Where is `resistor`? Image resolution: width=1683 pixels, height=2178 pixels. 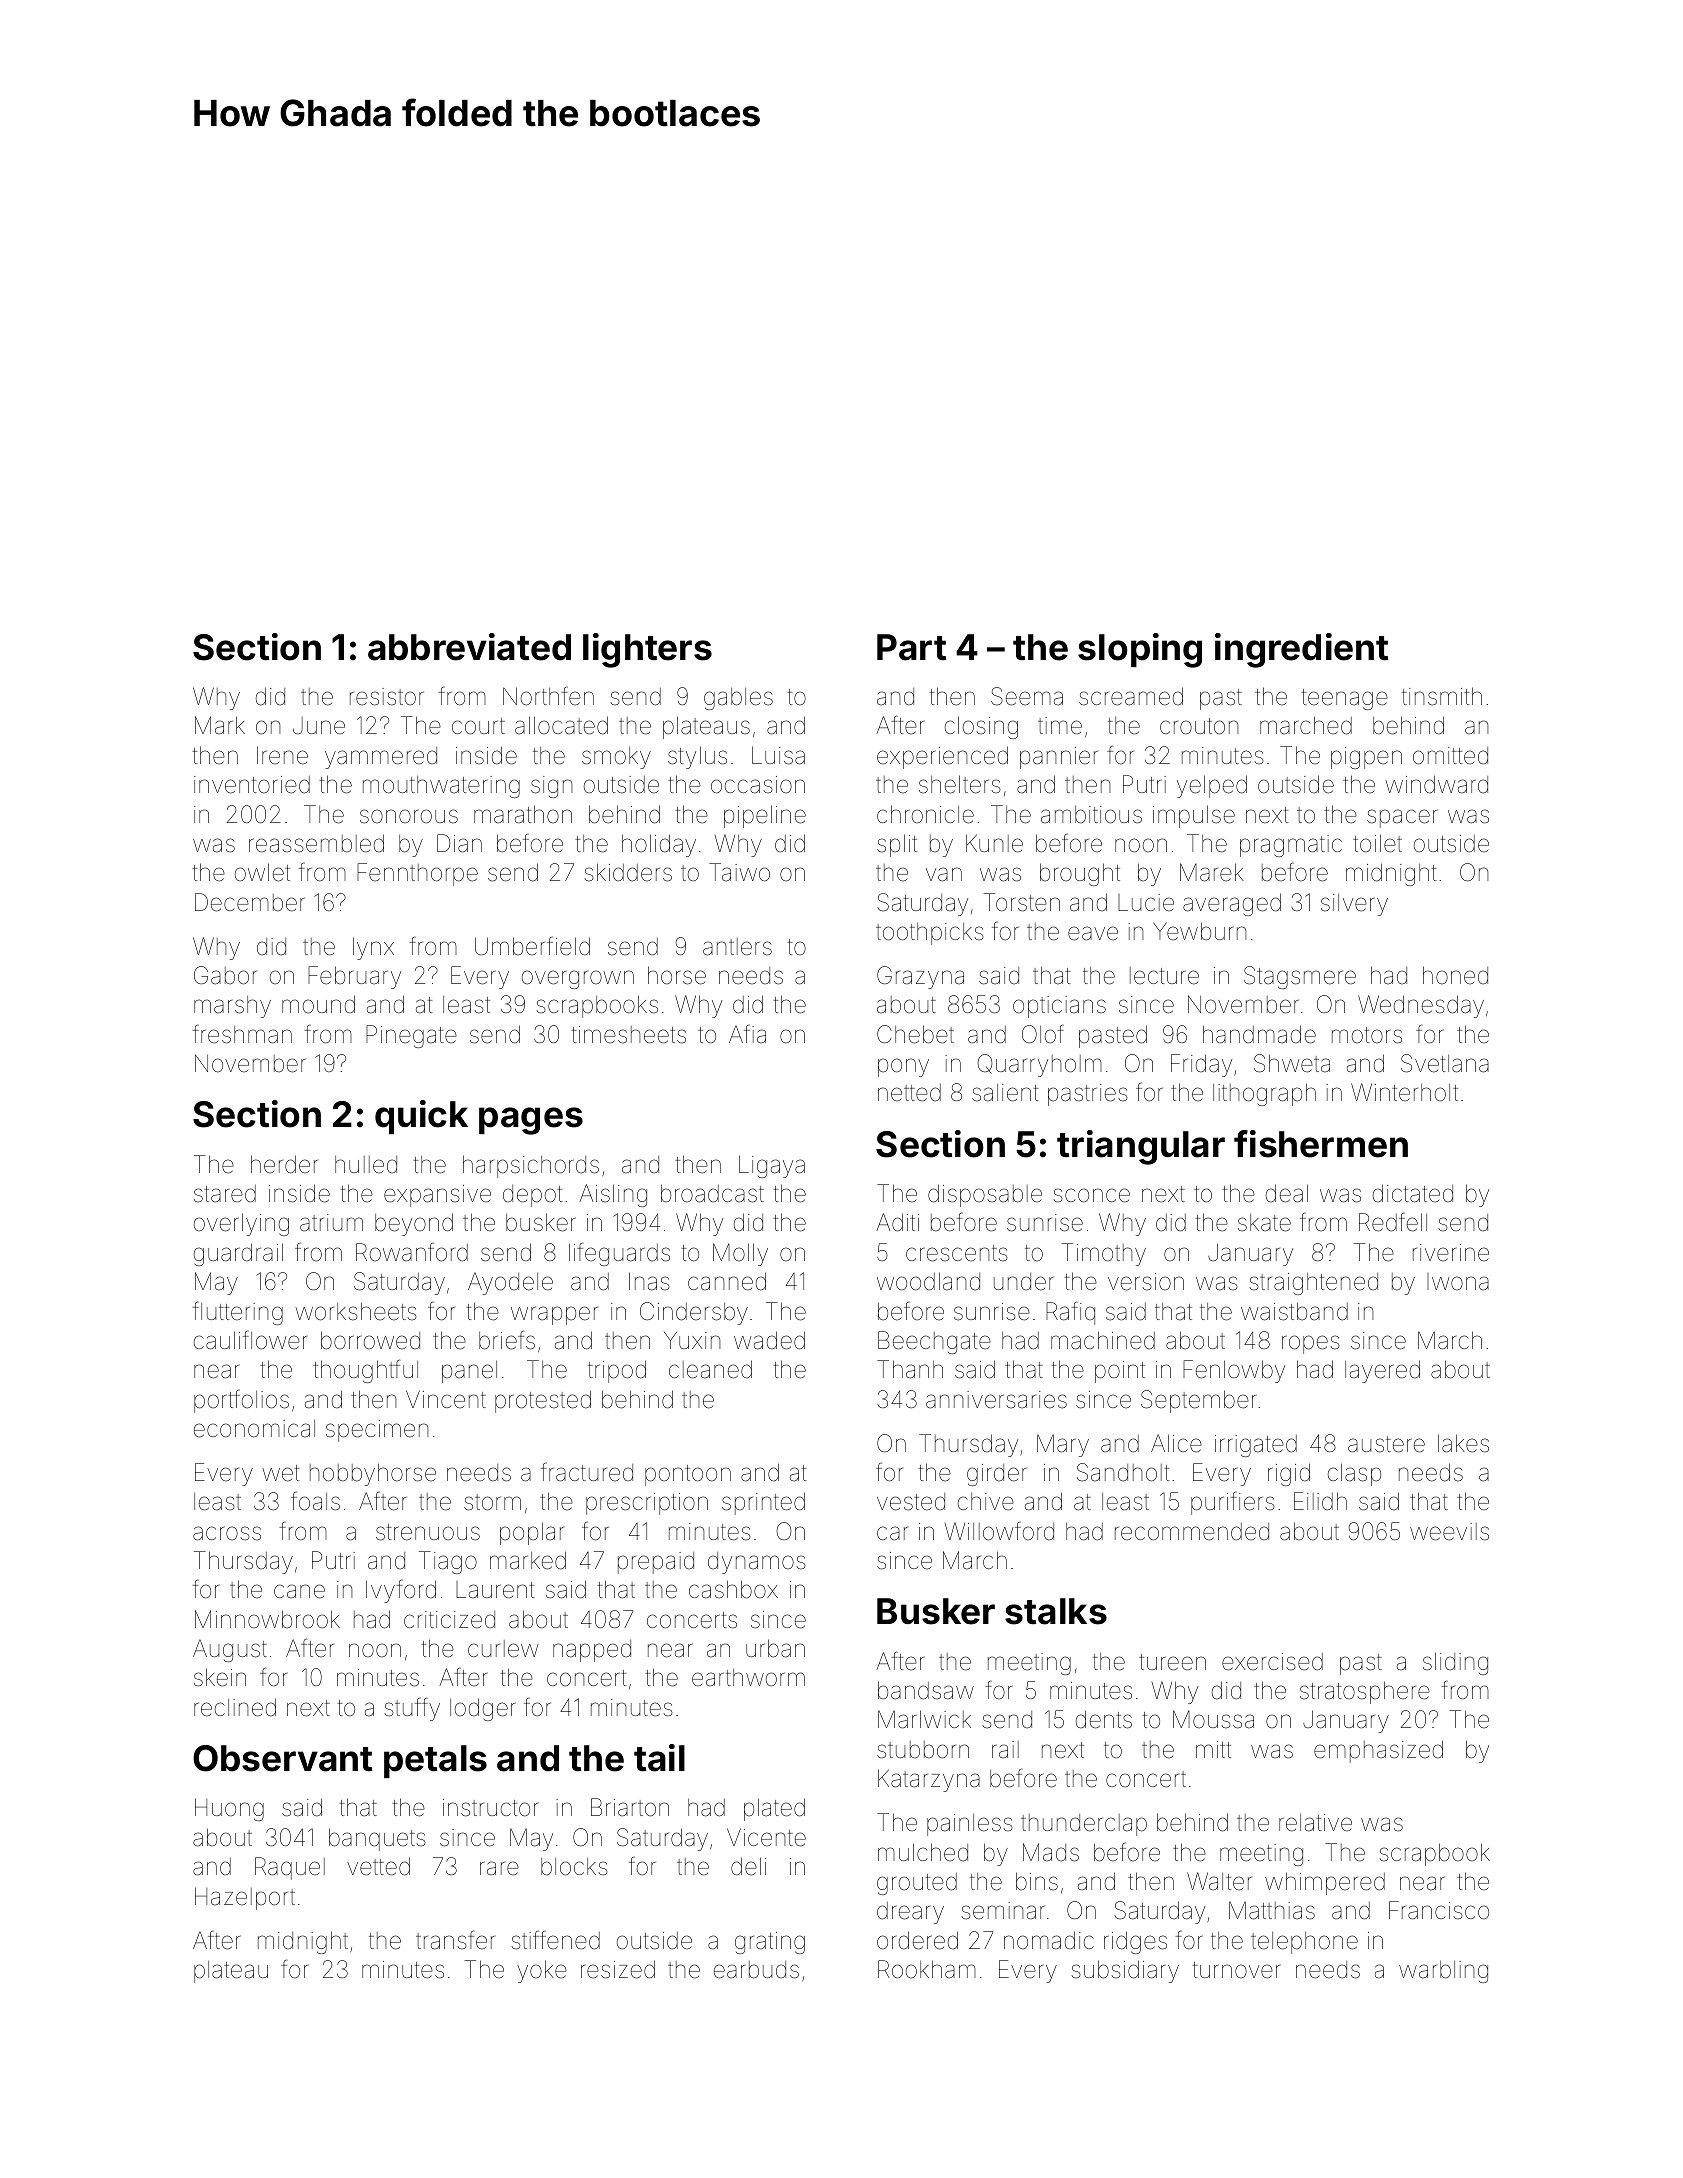 resistor is located at coordinates (387, 697).
